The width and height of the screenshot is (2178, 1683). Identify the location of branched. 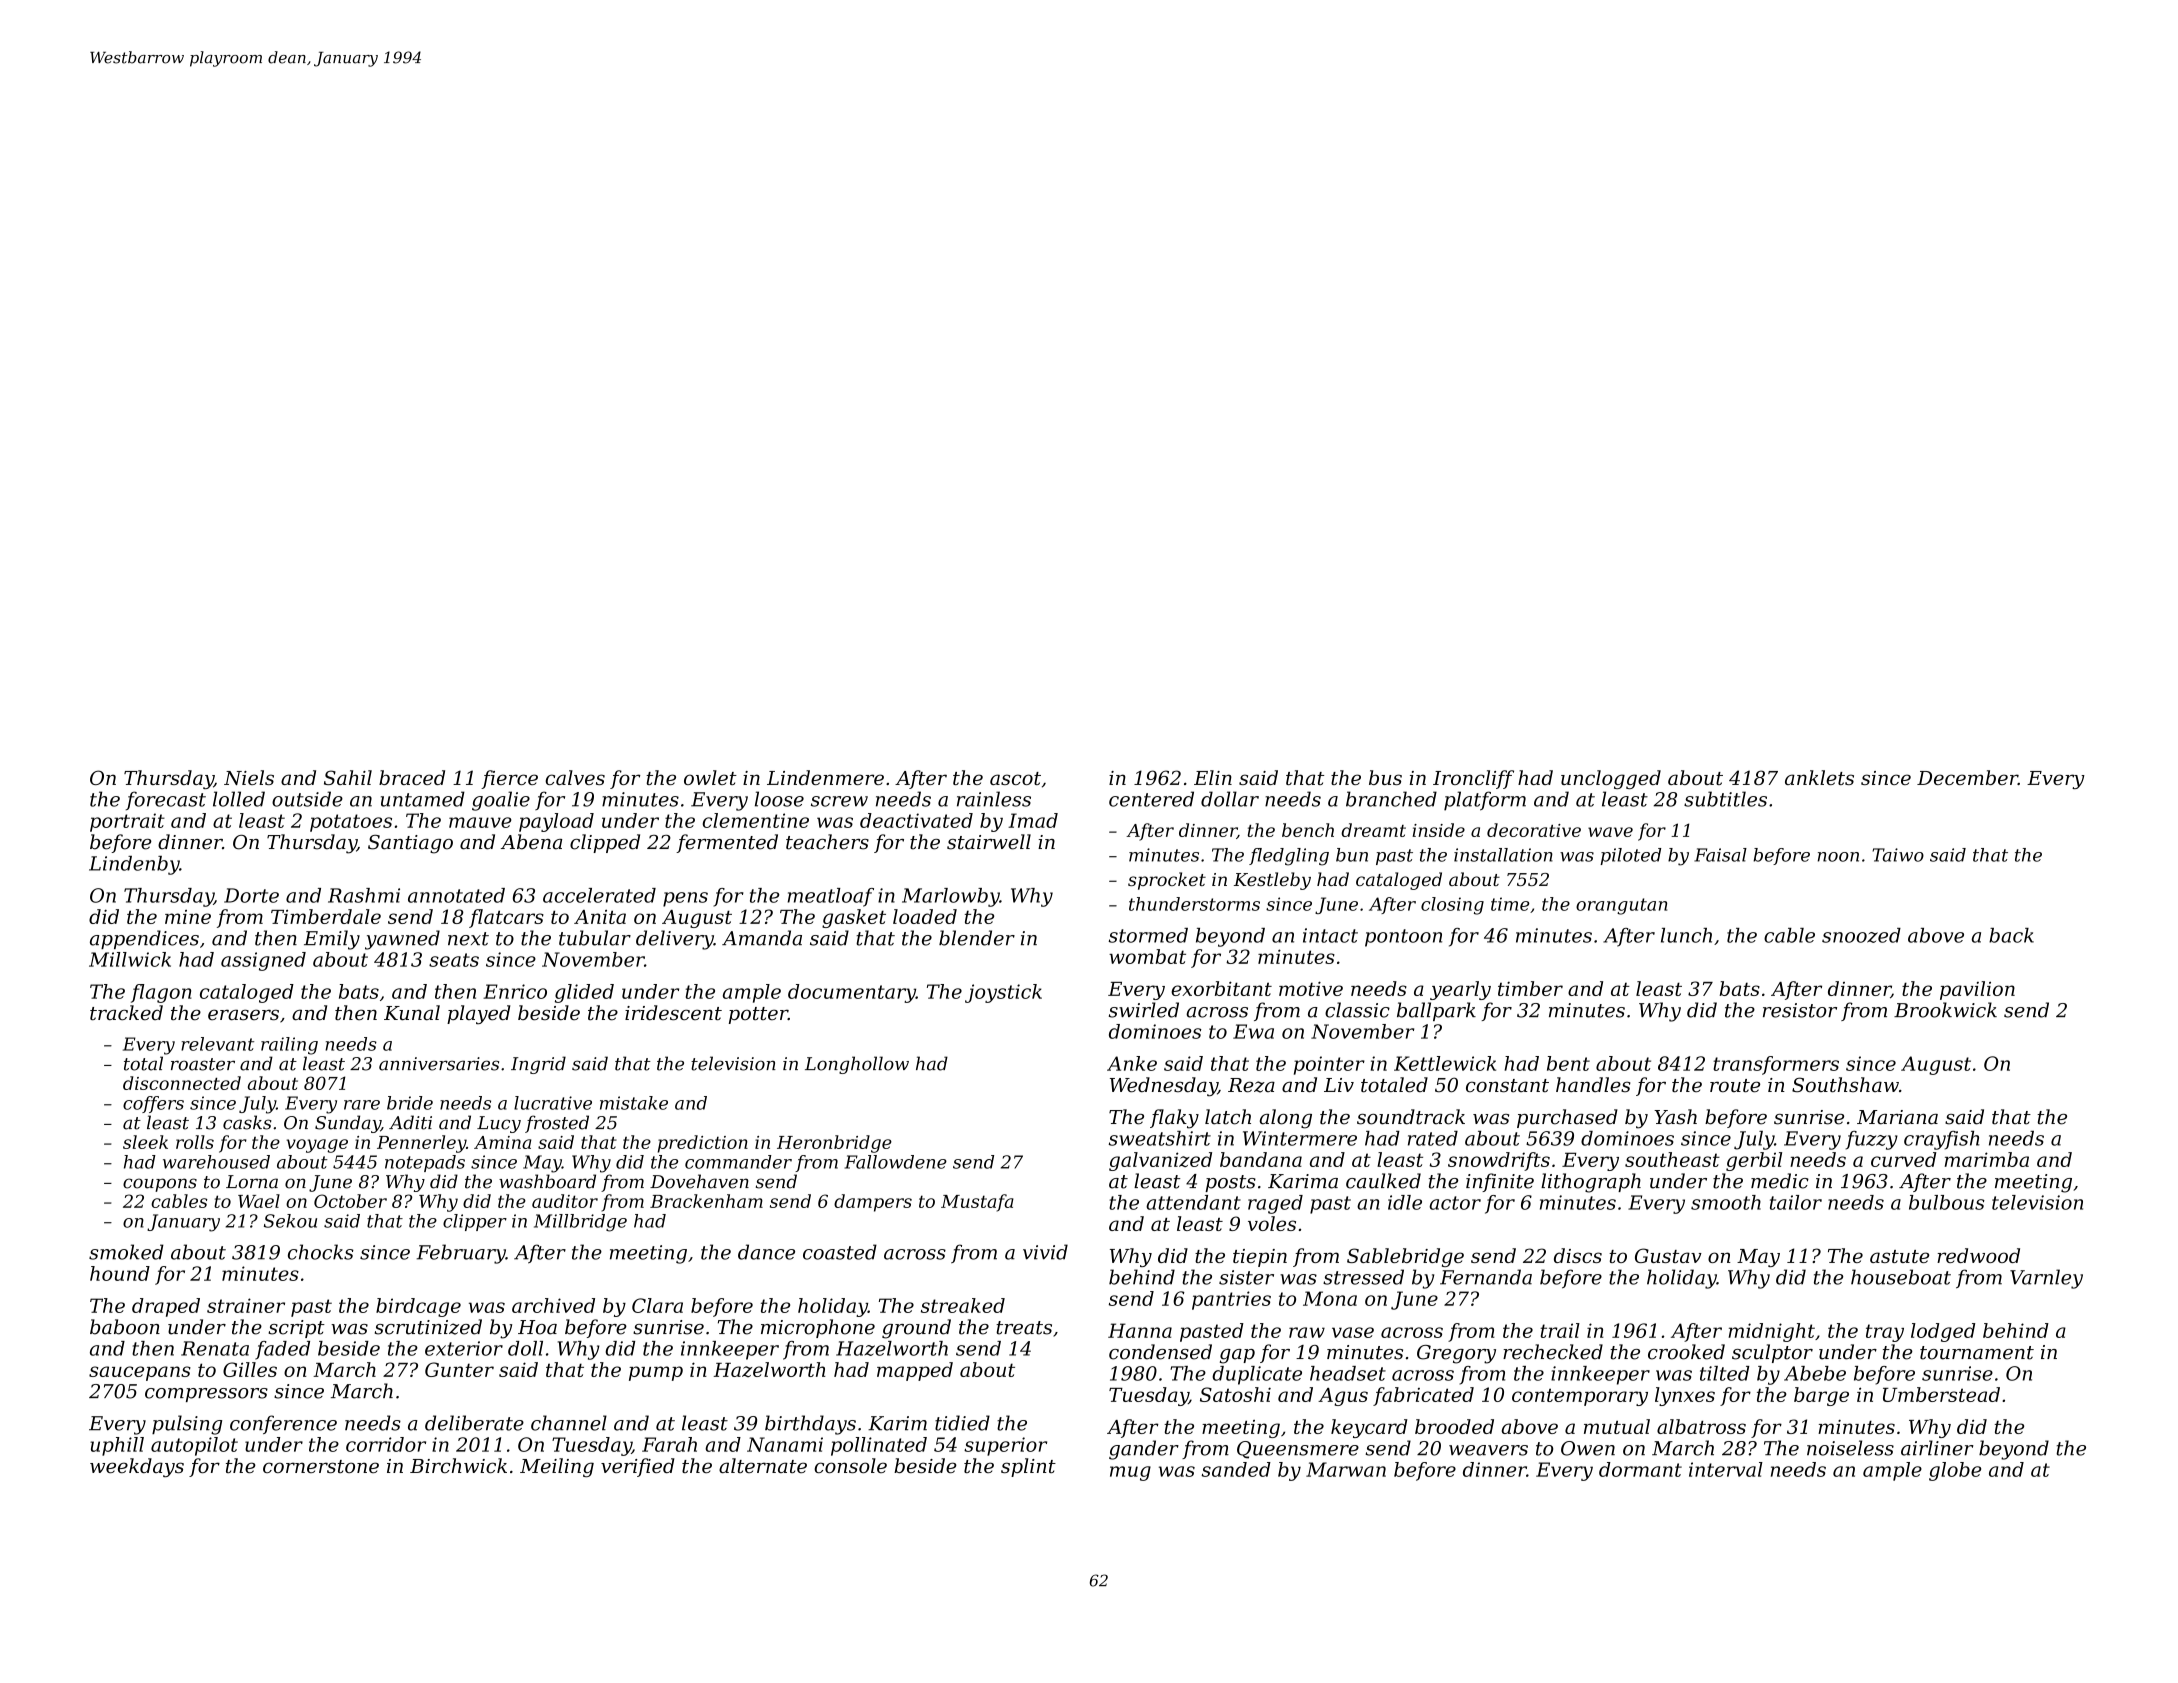
(1391, 799).
